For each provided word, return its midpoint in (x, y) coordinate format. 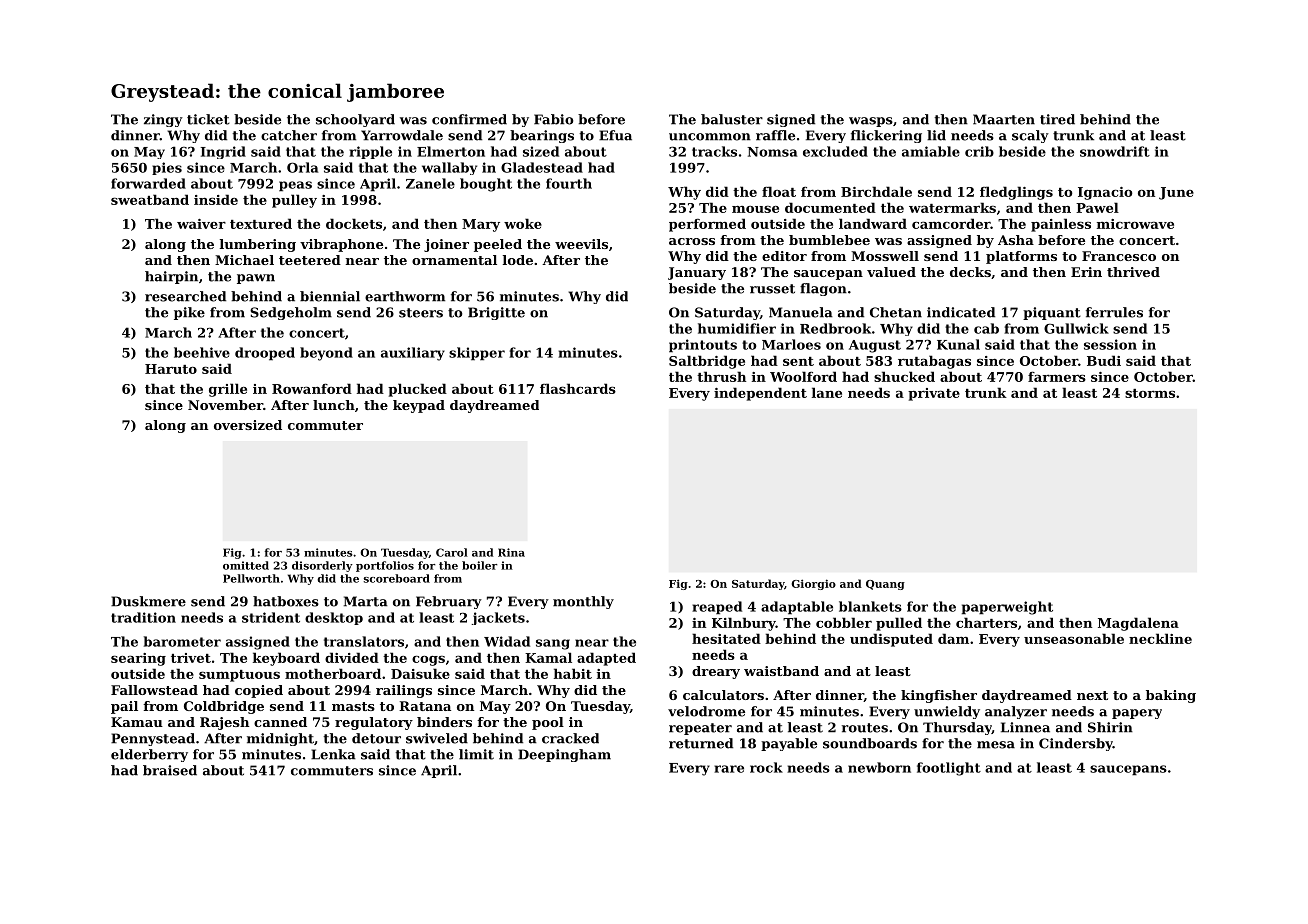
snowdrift (1115, 151)
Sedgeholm (291, 313)
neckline (1160, 638)
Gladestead (542, 167)
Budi (1104, 360)
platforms (1021, 257)
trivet (191, 658)
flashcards (578, 388)
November (225, 405)
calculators (723, 695)
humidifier (737, 328)
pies (167, 168)
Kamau (137, 722)
